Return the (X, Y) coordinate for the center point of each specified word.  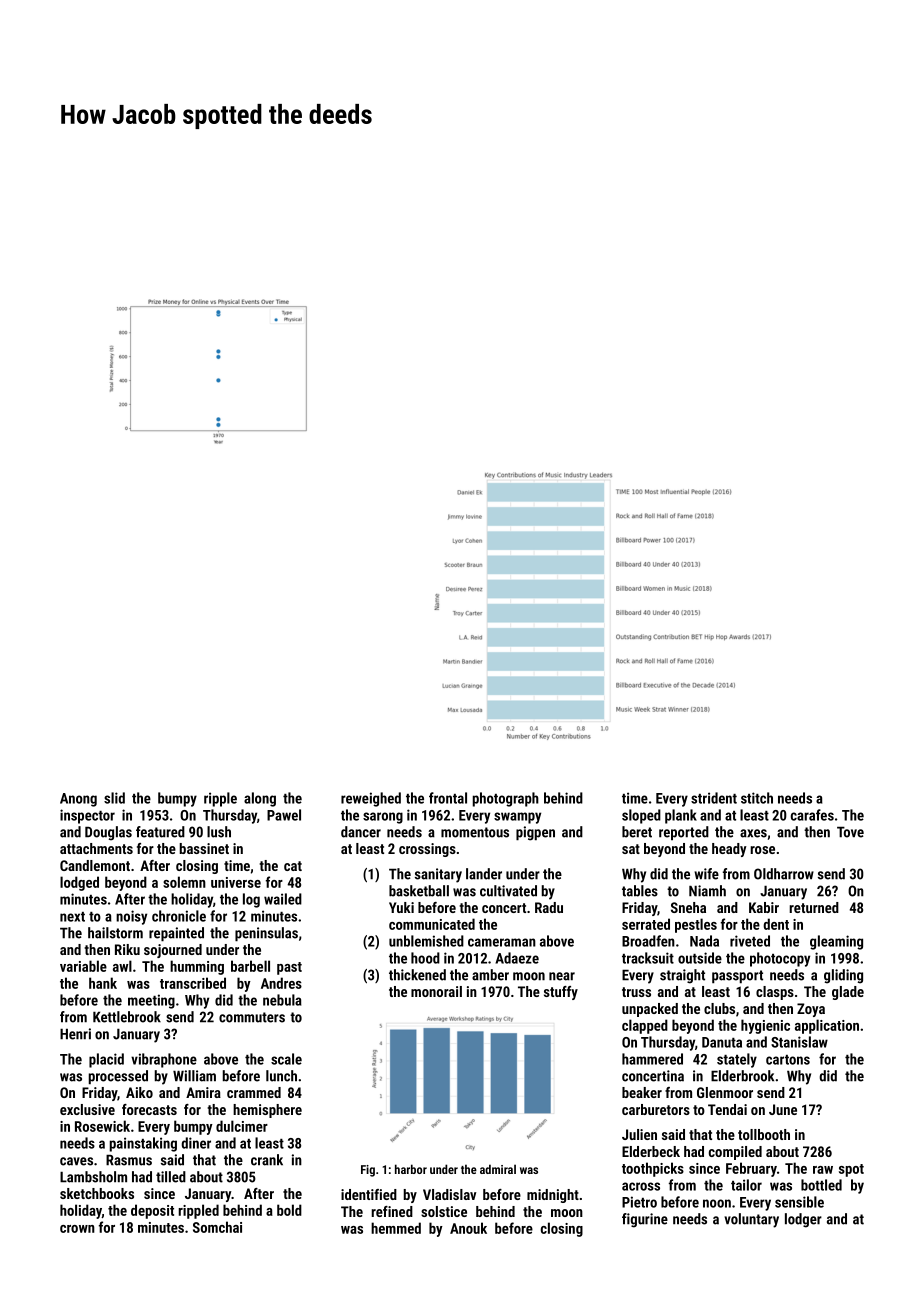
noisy (131, 917)
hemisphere (267, 1111)
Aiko (139, 1092)
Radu (549, 907)
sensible (799, 1202)
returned (814, 907)
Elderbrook (742, 1076)
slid (114, 798)
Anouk (468, 1228)
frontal (448, 798)
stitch (757, 798)
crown (77, 1229)
